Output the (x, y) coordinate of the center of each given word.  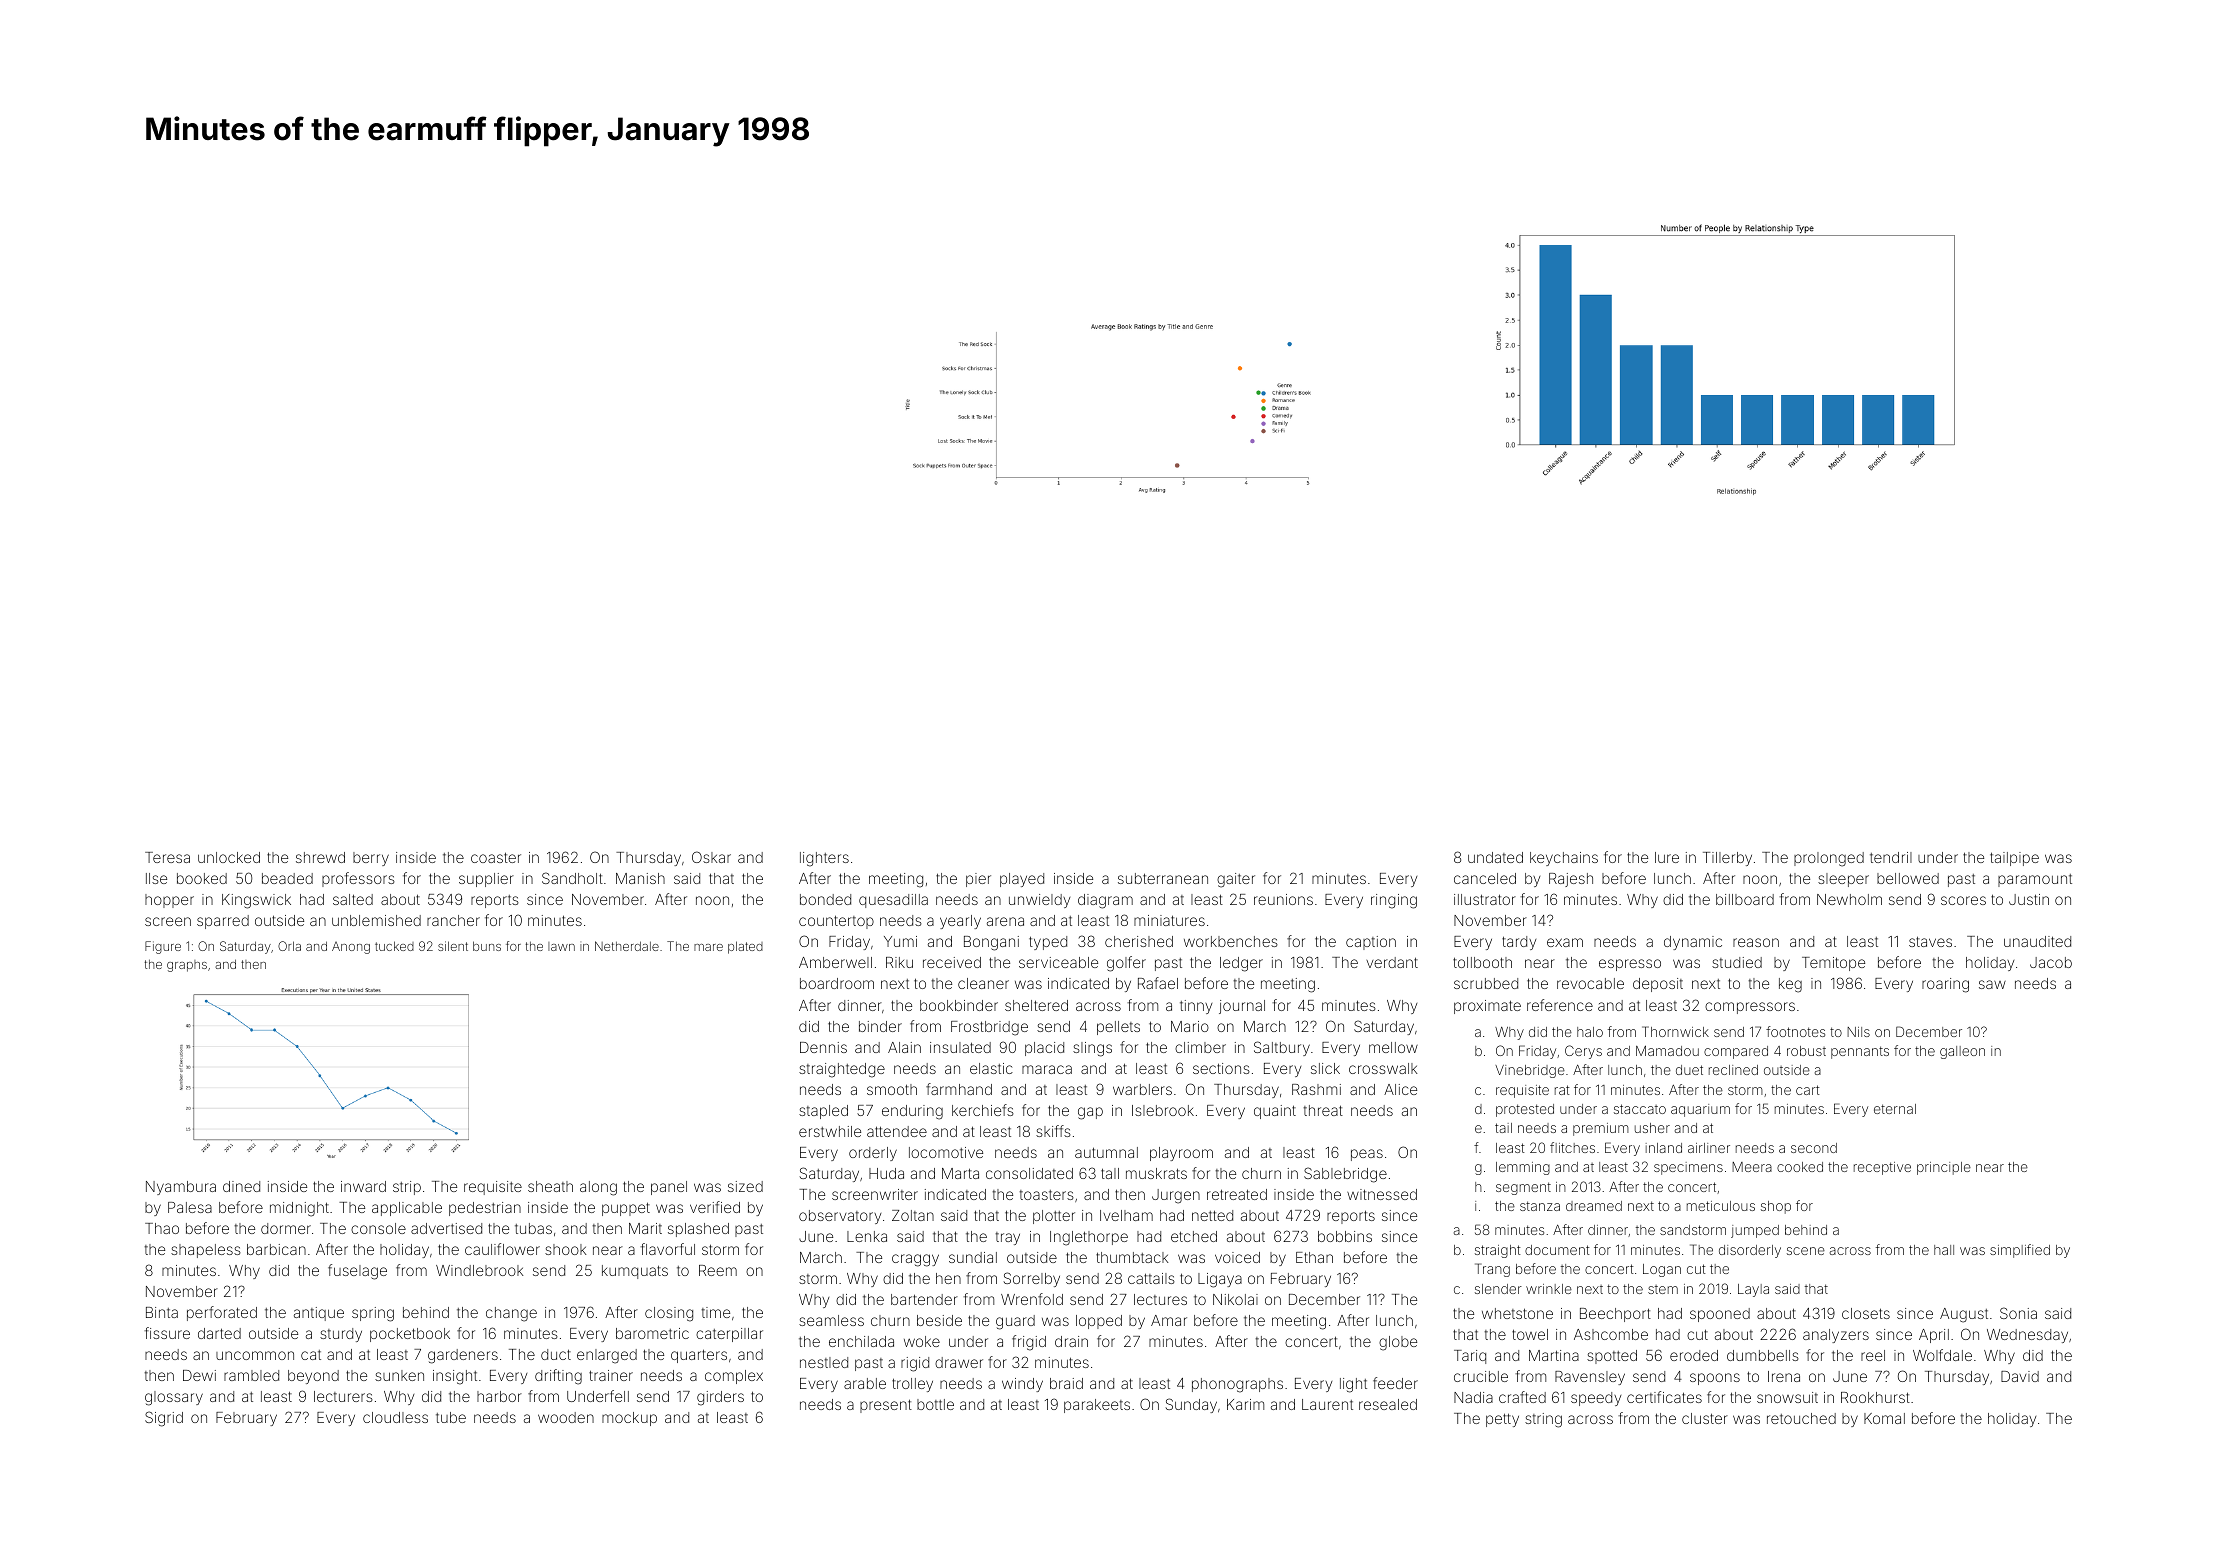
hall (1944, 1250)
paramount (2035, 880)
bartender (924, 1299)
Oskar (711, 857)
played (1022, 880)
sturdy (341, 1335)
